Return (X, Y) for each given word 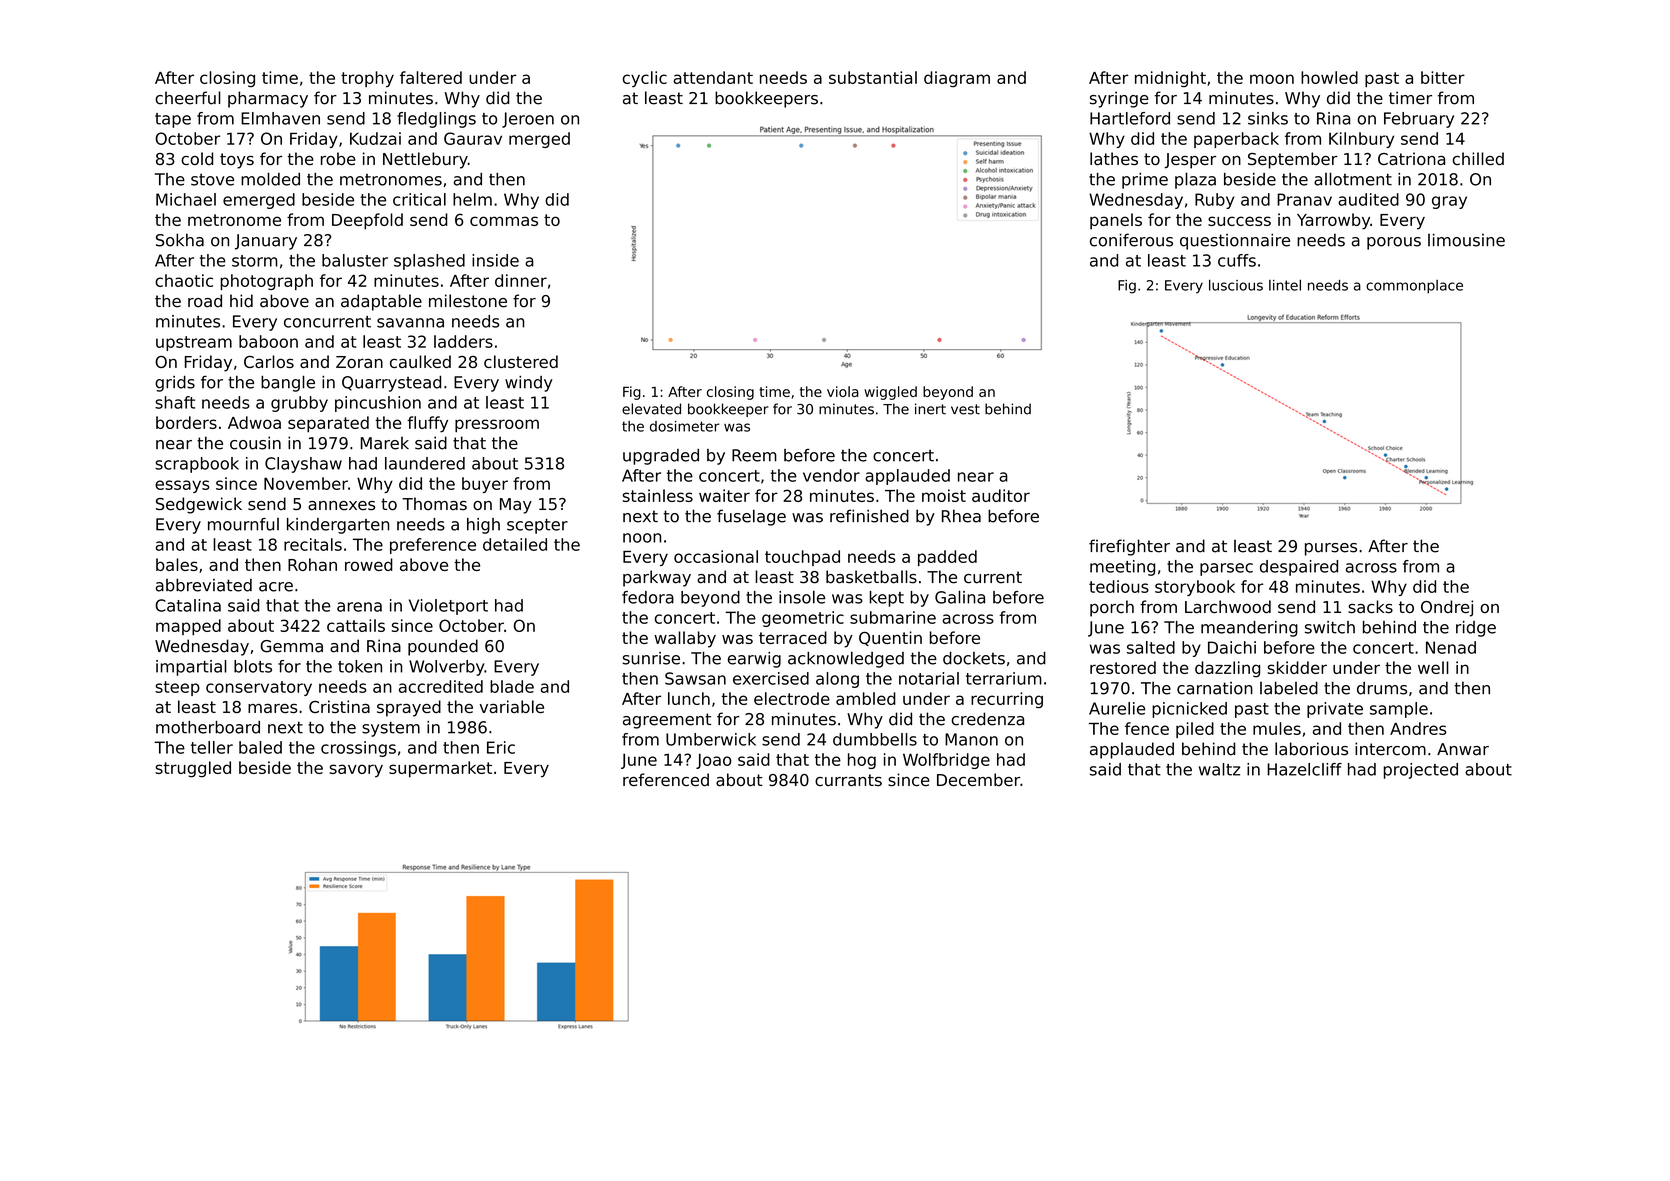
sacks (1370, 606)
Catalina (188, 605)
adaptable (381, 302)
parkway (657, 578)
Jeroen (528, 120)
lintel (1285, 285)
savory (356, 771)
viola (843, 391)
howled (1329, 77)
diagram (957, 79)
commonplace (1414, 287)
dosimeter (685, 426)
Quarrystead (391, 384)
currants (848, 780)
